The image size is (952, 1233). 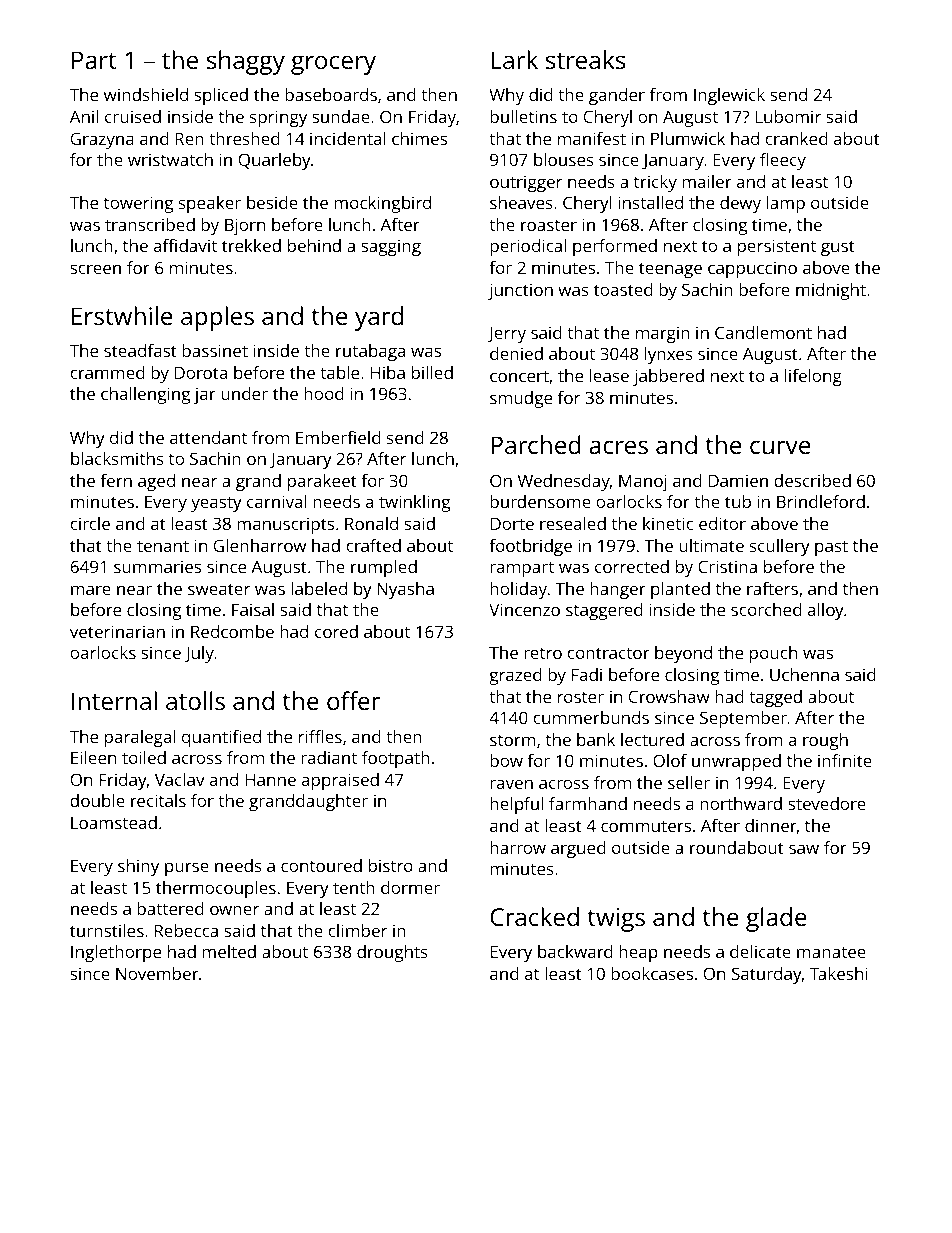 I want to click on twinkling, so click(x=414, y=503).
